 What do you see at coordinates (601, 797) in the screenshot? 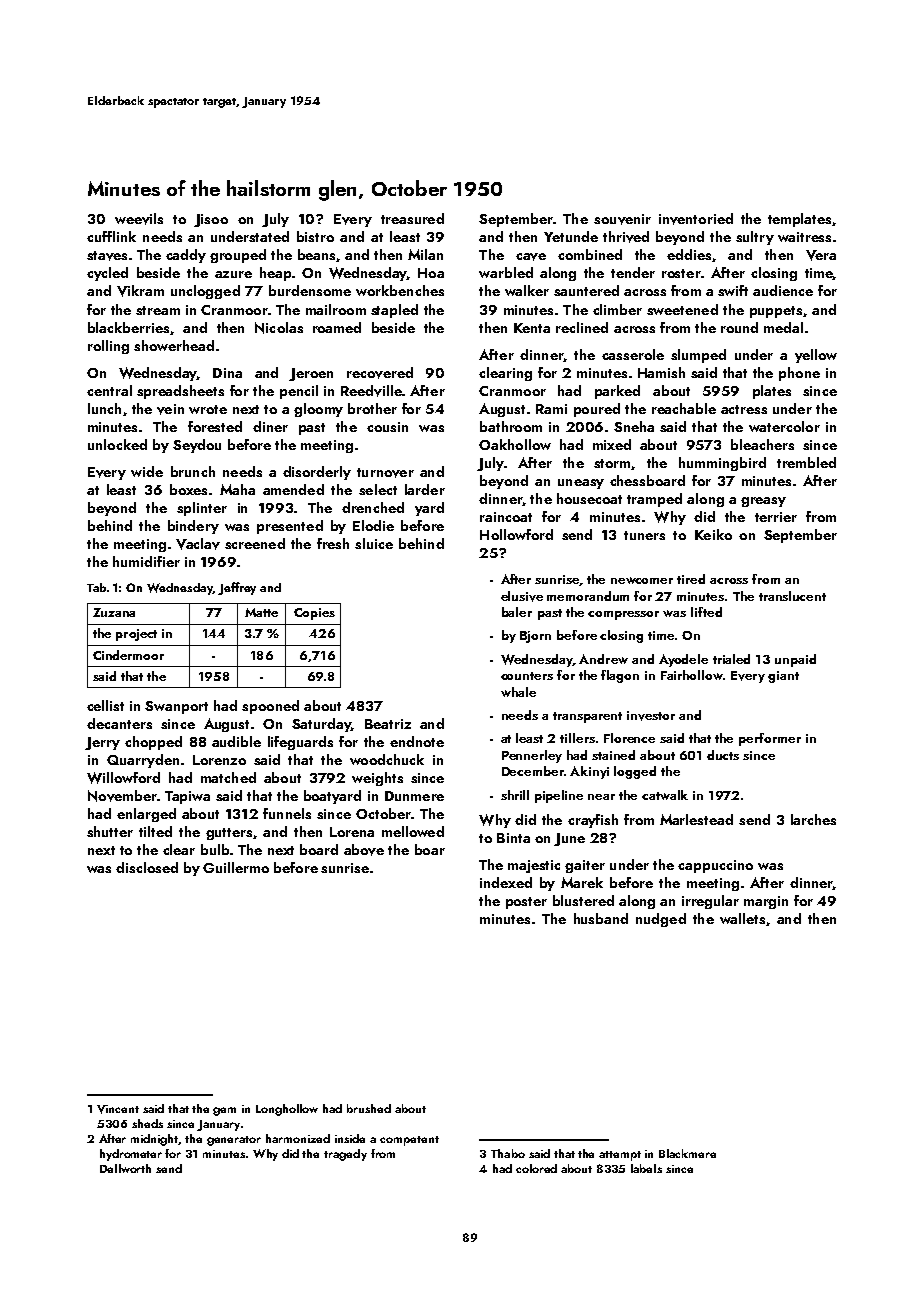
I see `near` at bounding box center [601, 797].
